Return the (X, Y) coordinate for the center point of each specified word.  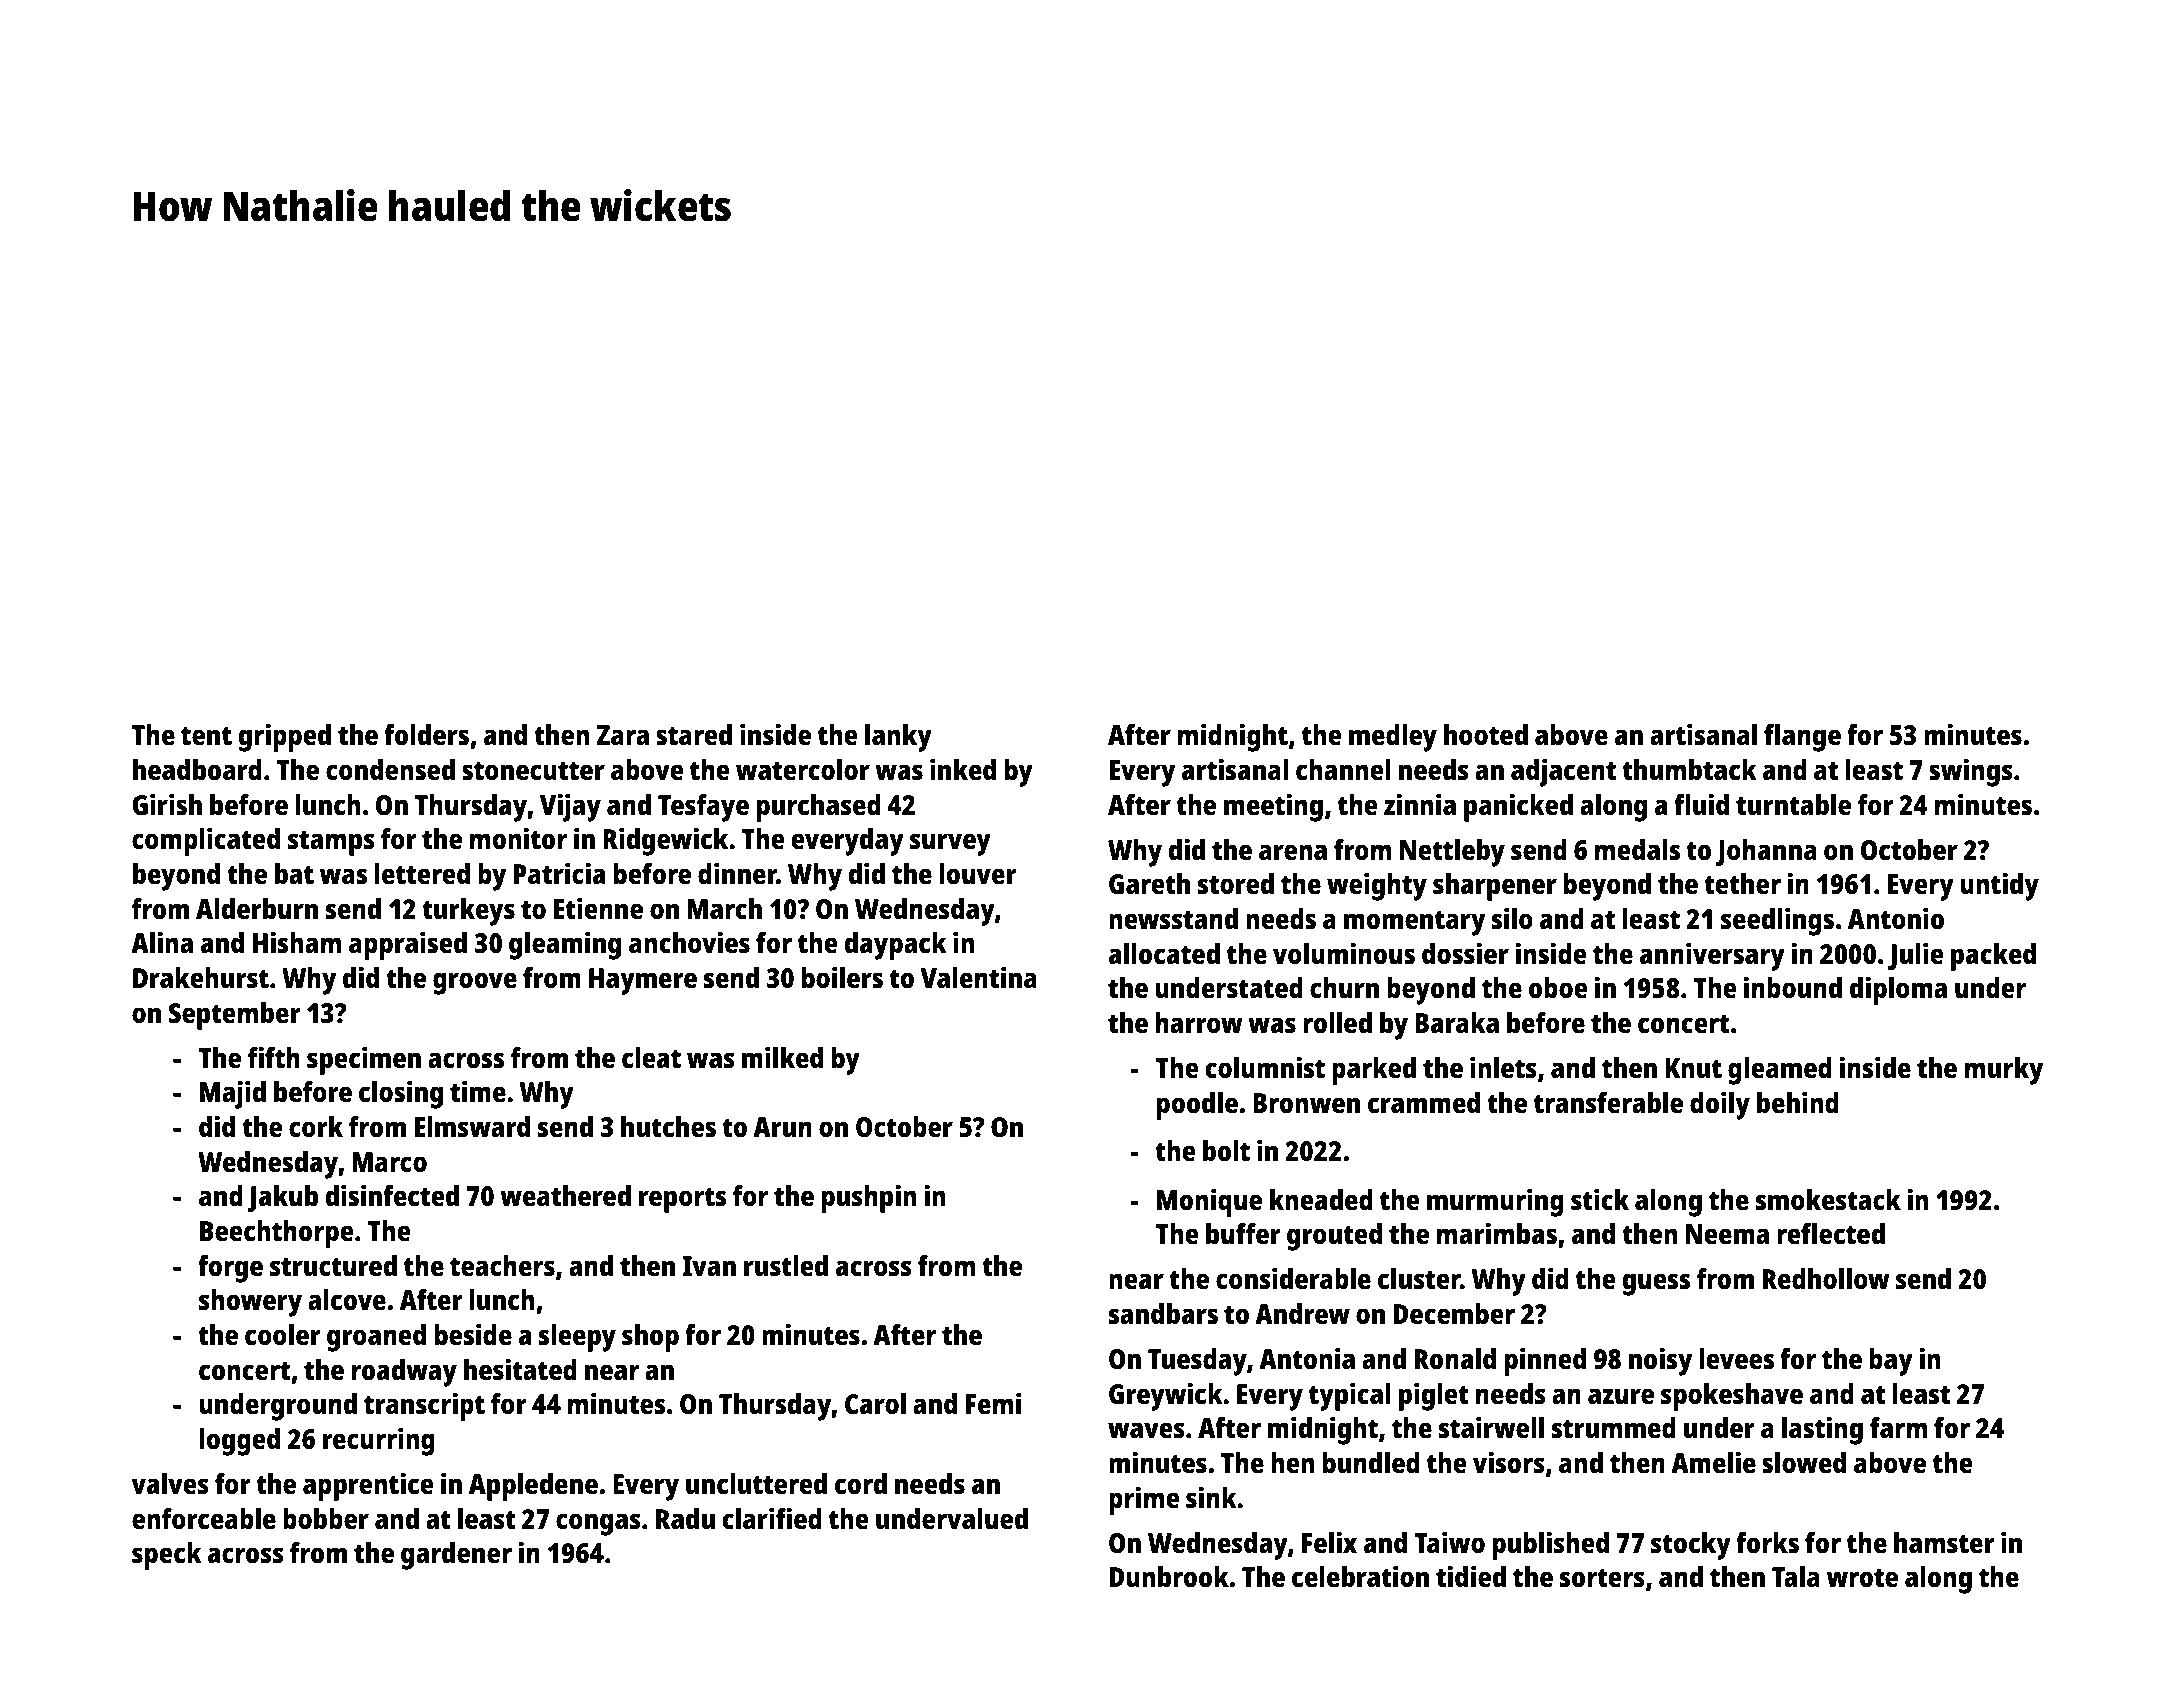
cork (316, 1127)
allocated (1164, 954)
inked (963, 769)
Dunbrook (1169, 1577)
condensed (390, 770)
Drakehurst (201, 978)
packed (1993, 957)
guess (1656, 1284)
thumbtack (1689, 770)
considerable (1293, 1278)
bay (1891, 1362)
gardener (456, 1556)
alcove (347, 1300)
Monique (1209, 1202)
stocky (1691, 1546)
